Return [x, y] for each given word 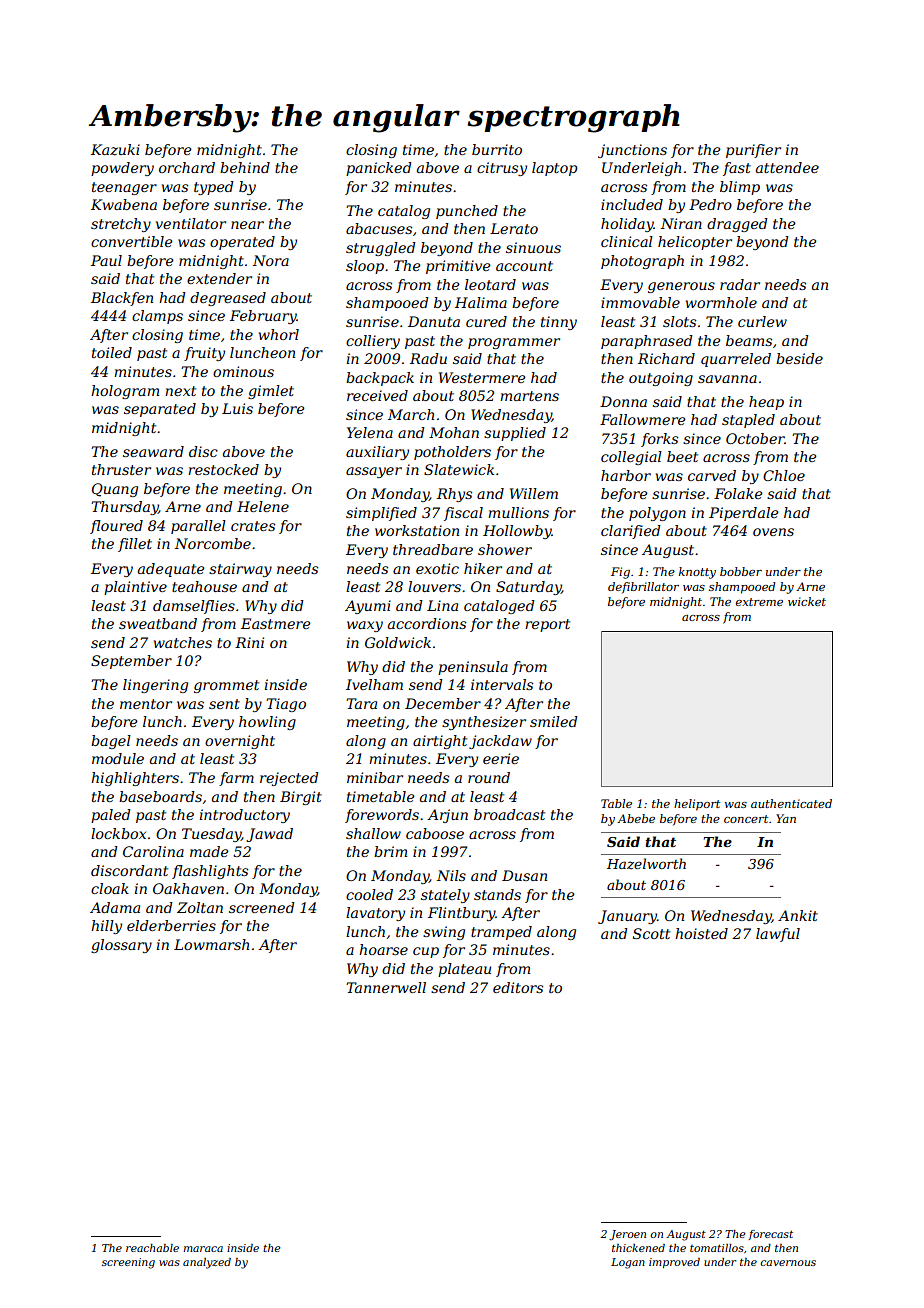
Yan [786, 818]
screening [128, 1263]
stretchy [121, 225]
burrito [497, 149]
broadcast [509, 814]
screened [262, 907]
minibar [375, 777]
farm [236, 779]
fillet [135, 545]
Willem [534, 493]
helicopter [695, 243]
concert [746, 819]
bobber [741, 571]
